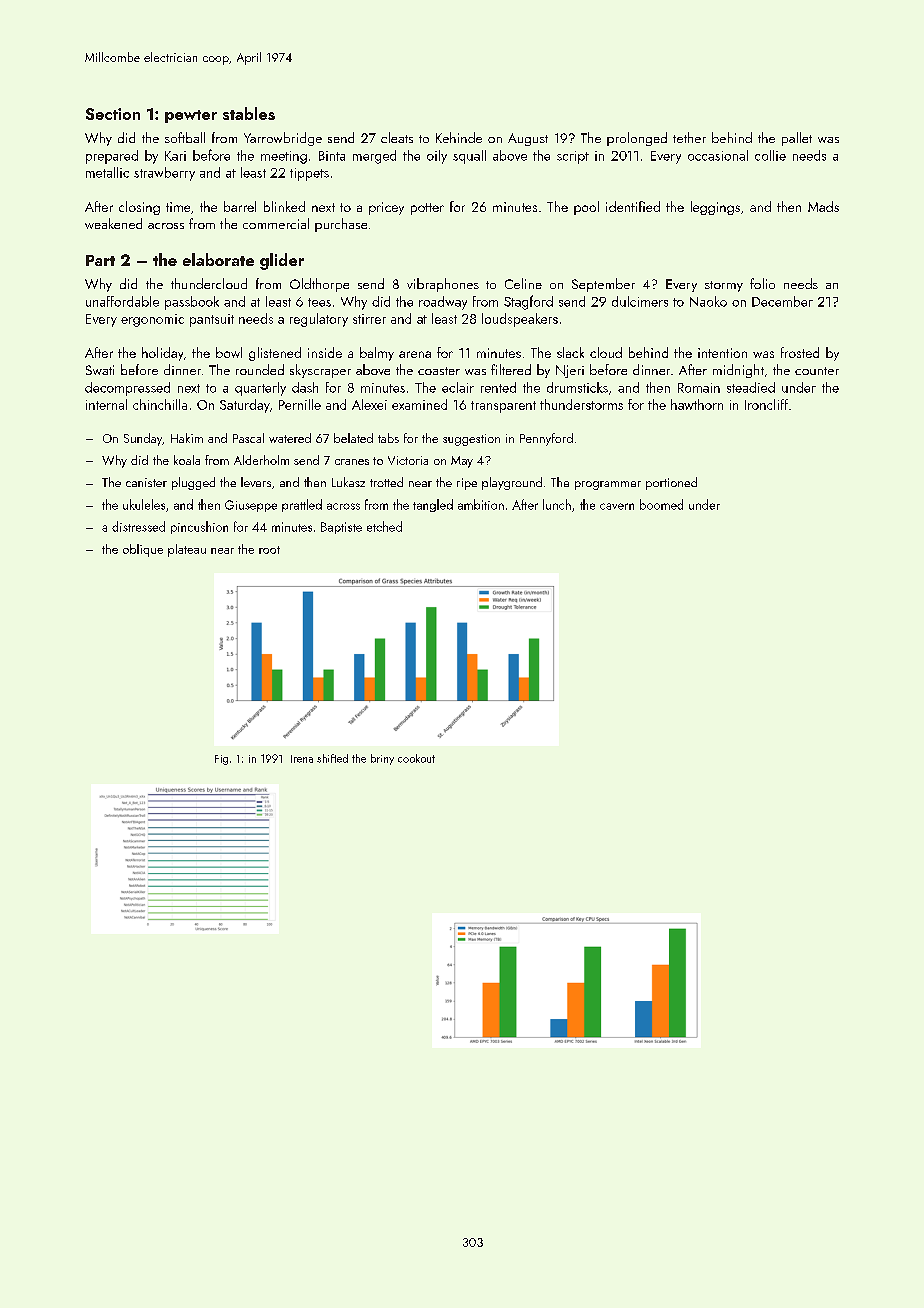  Describe the element at coordinates (459, 137) in the screenshot. I see `Kehinde` at that location.
